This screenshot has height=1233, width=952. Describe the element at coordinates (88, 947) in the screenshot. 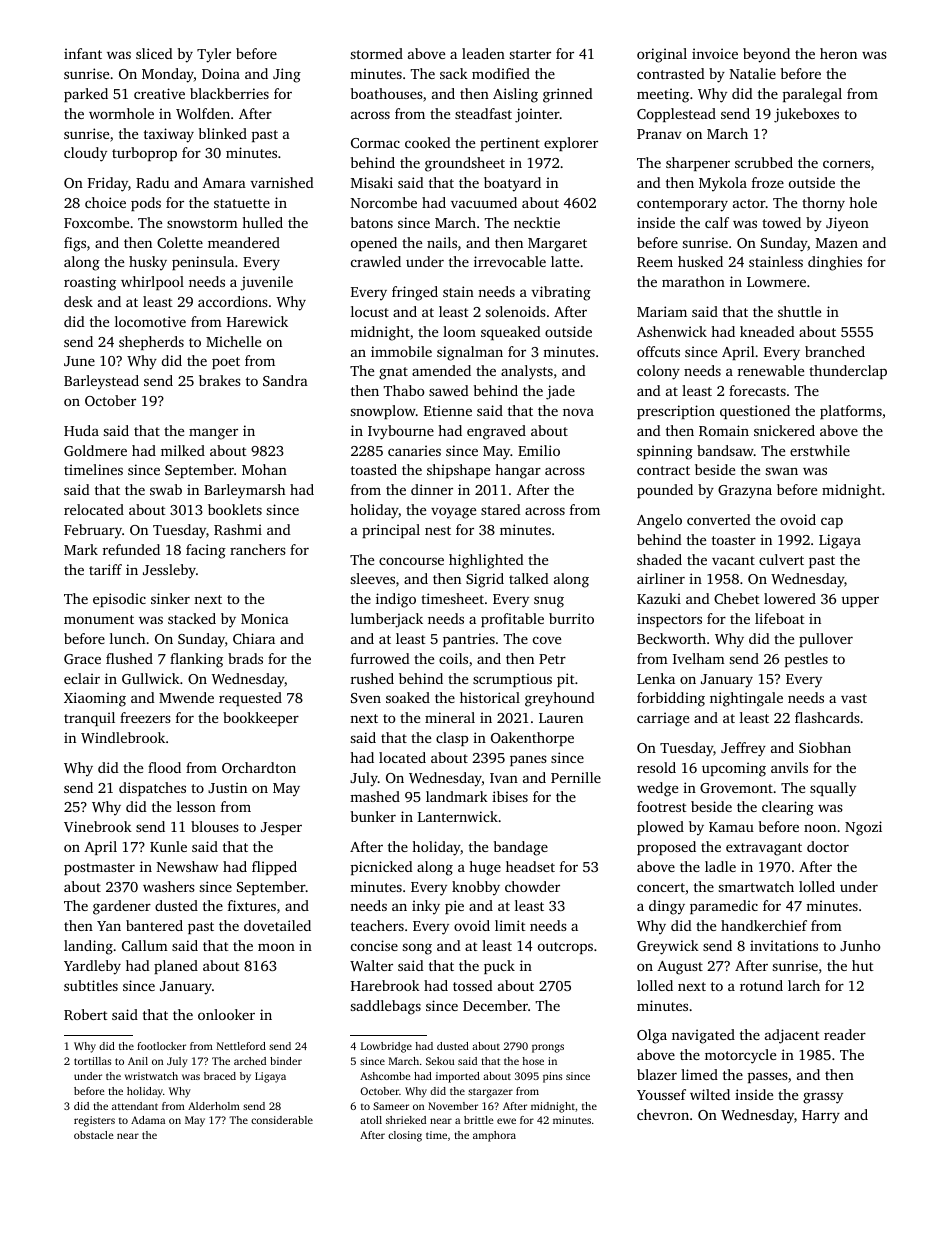

I see `landing` at that location.
